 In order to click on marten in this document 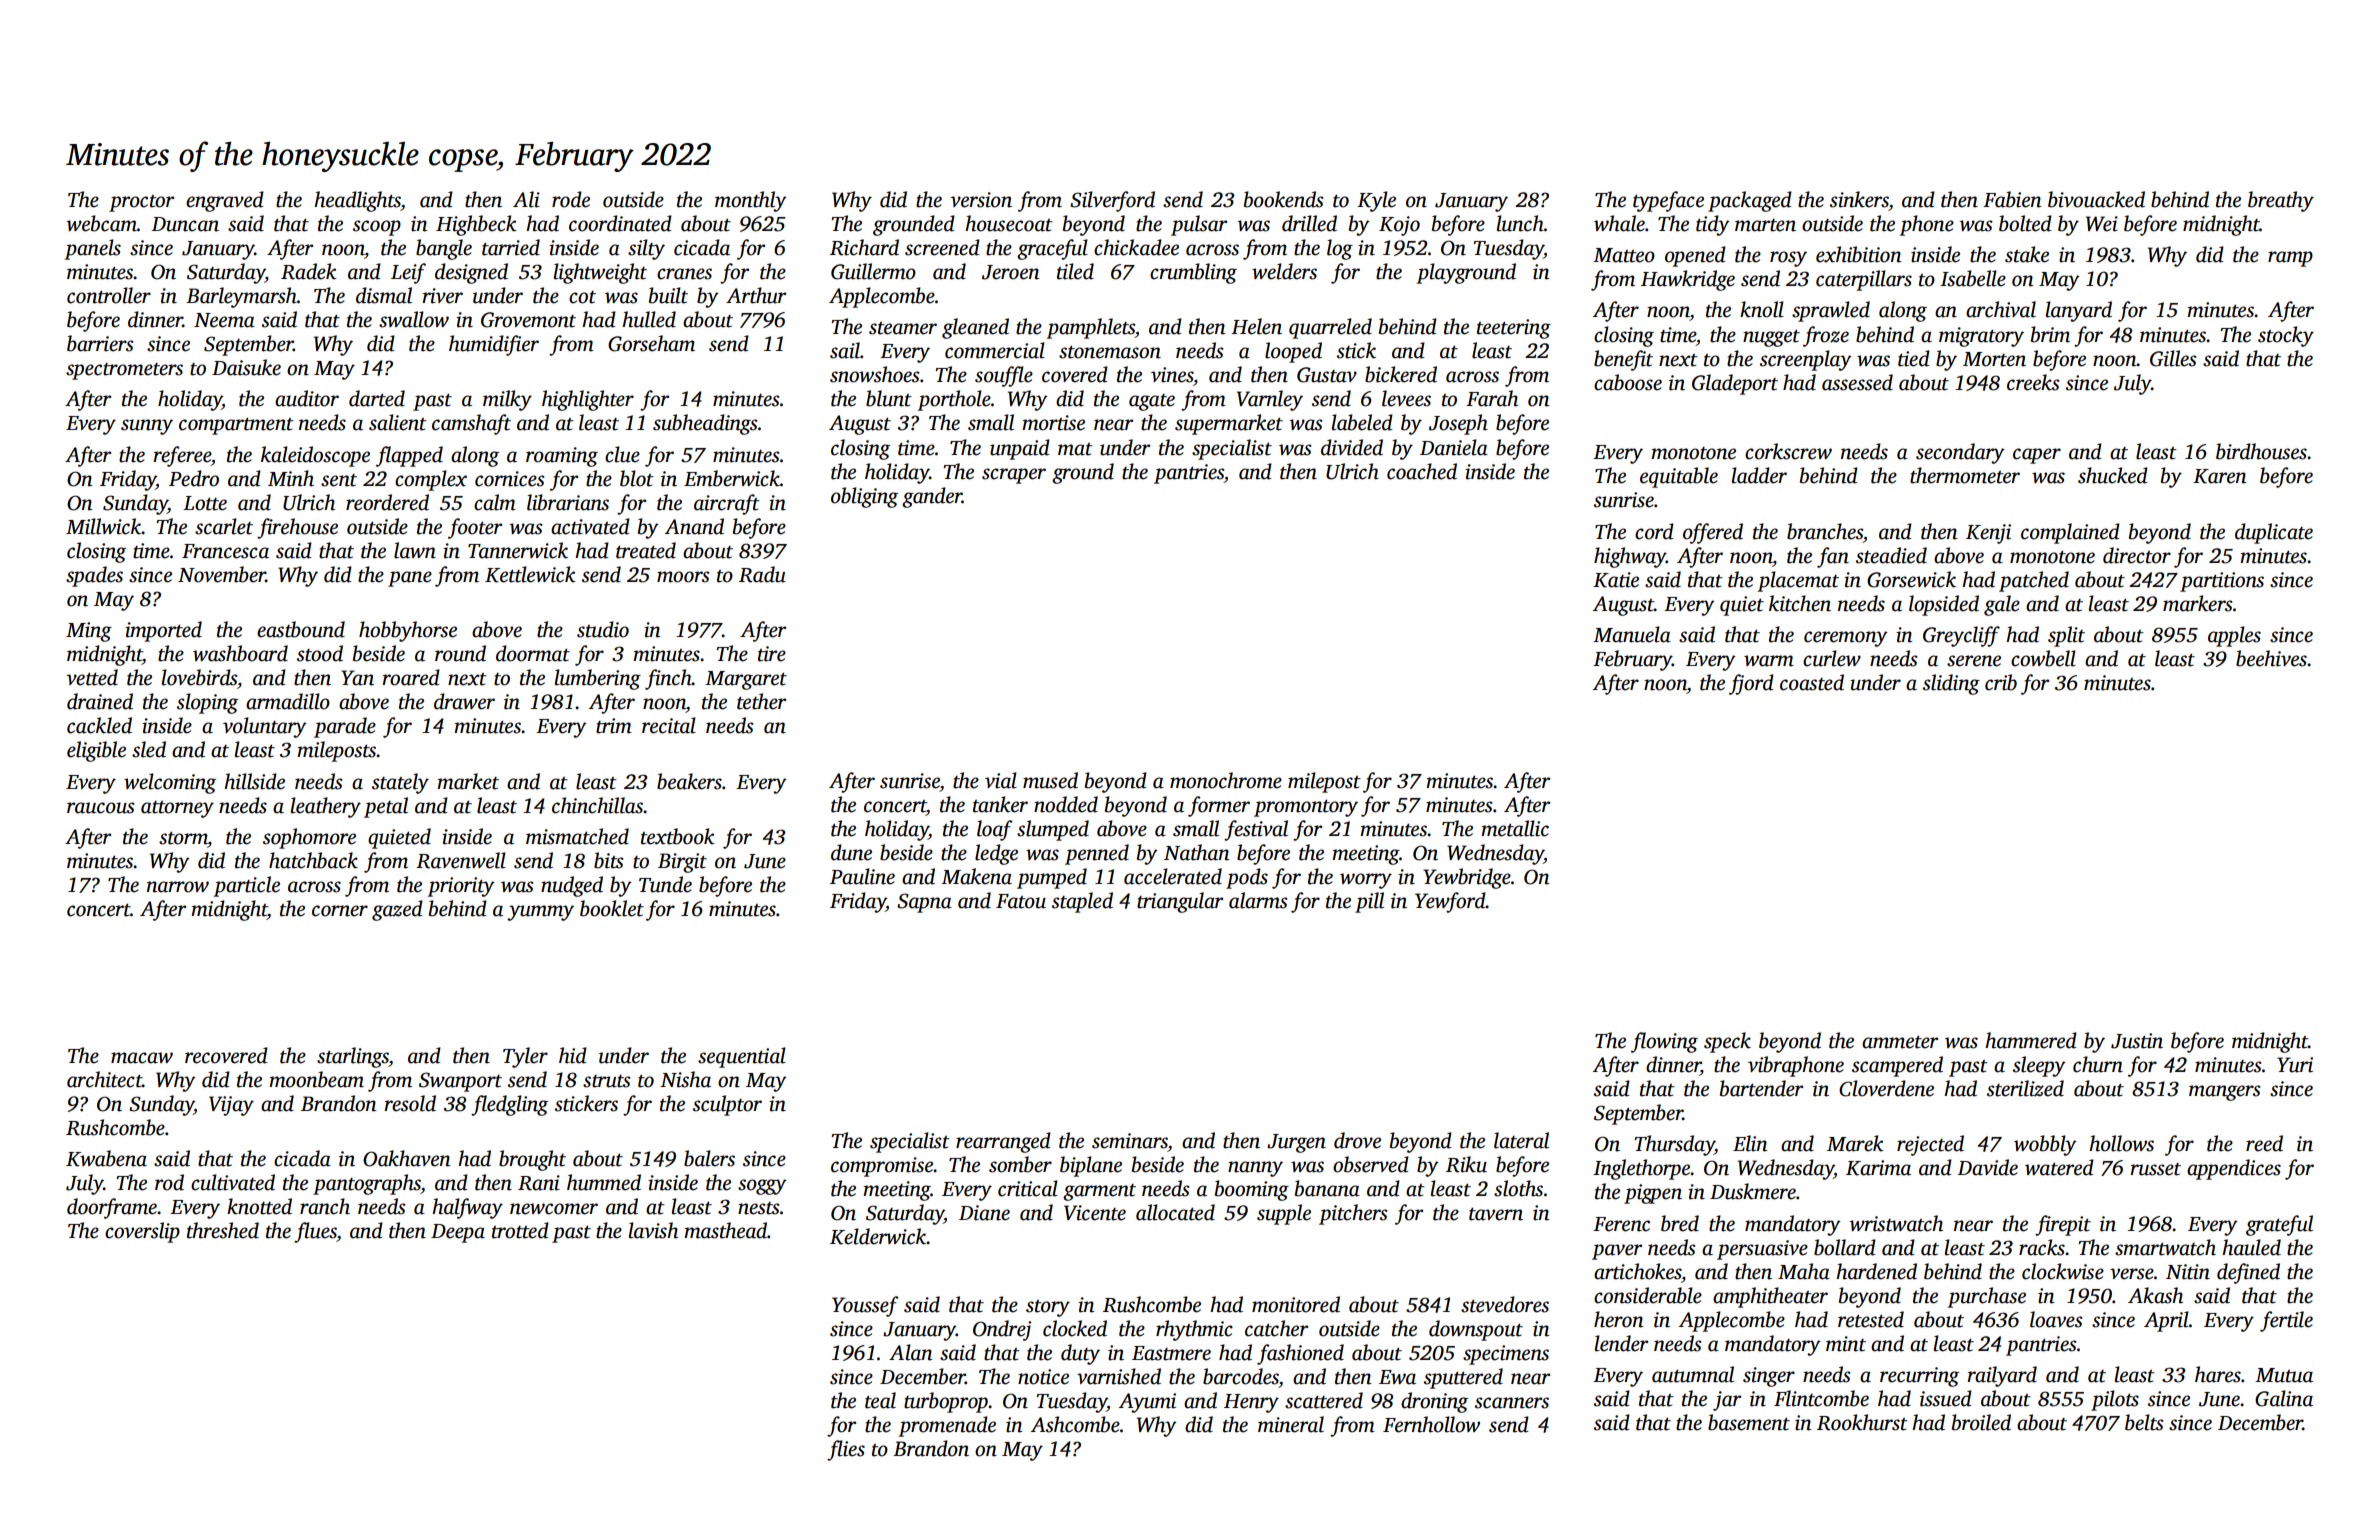, I will do `click(1765, 225)`.
